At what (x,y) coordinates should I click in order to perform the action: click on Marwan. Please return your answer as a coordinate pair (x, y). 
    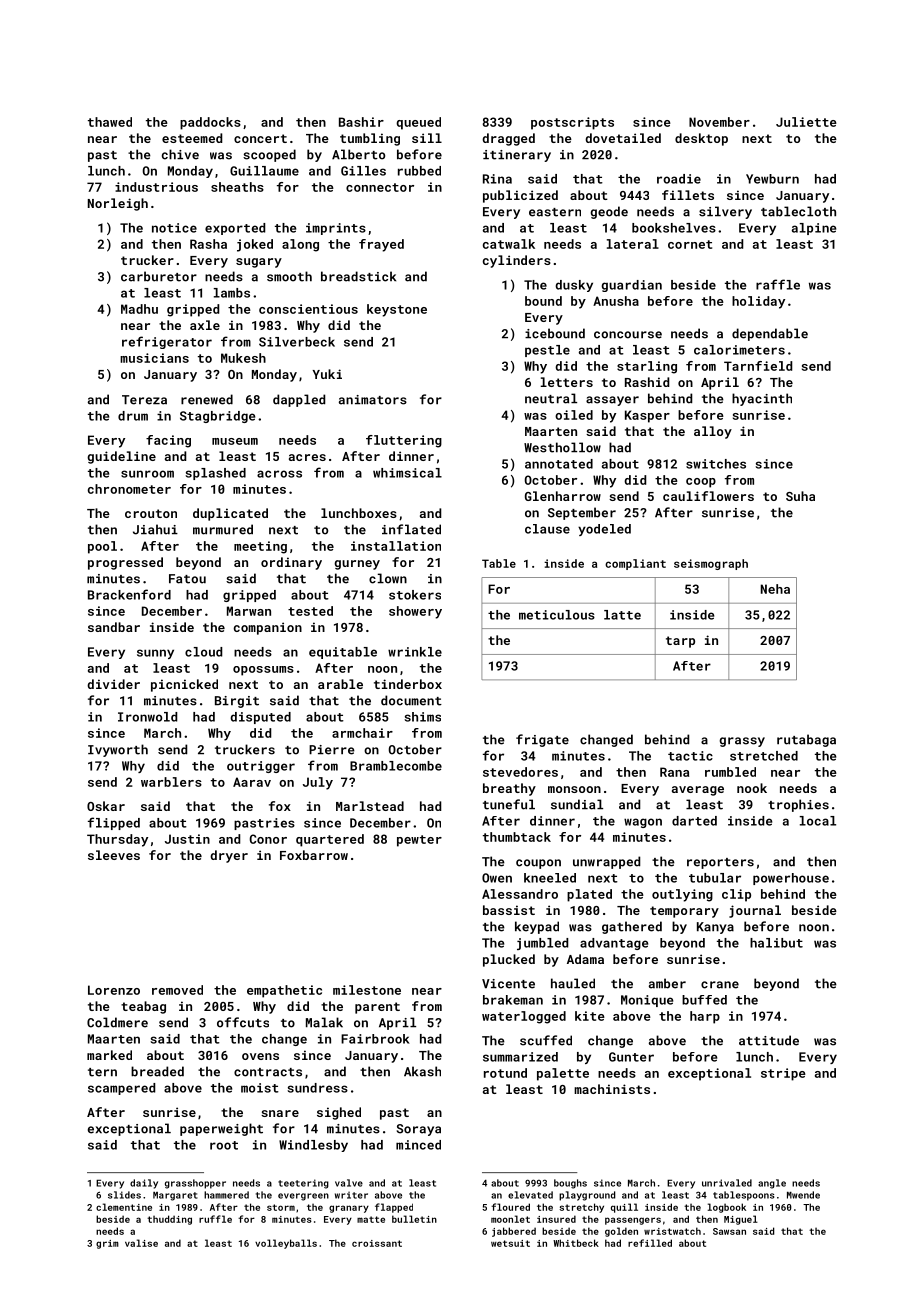
    Looking at the image, I should click on (249, 611).
